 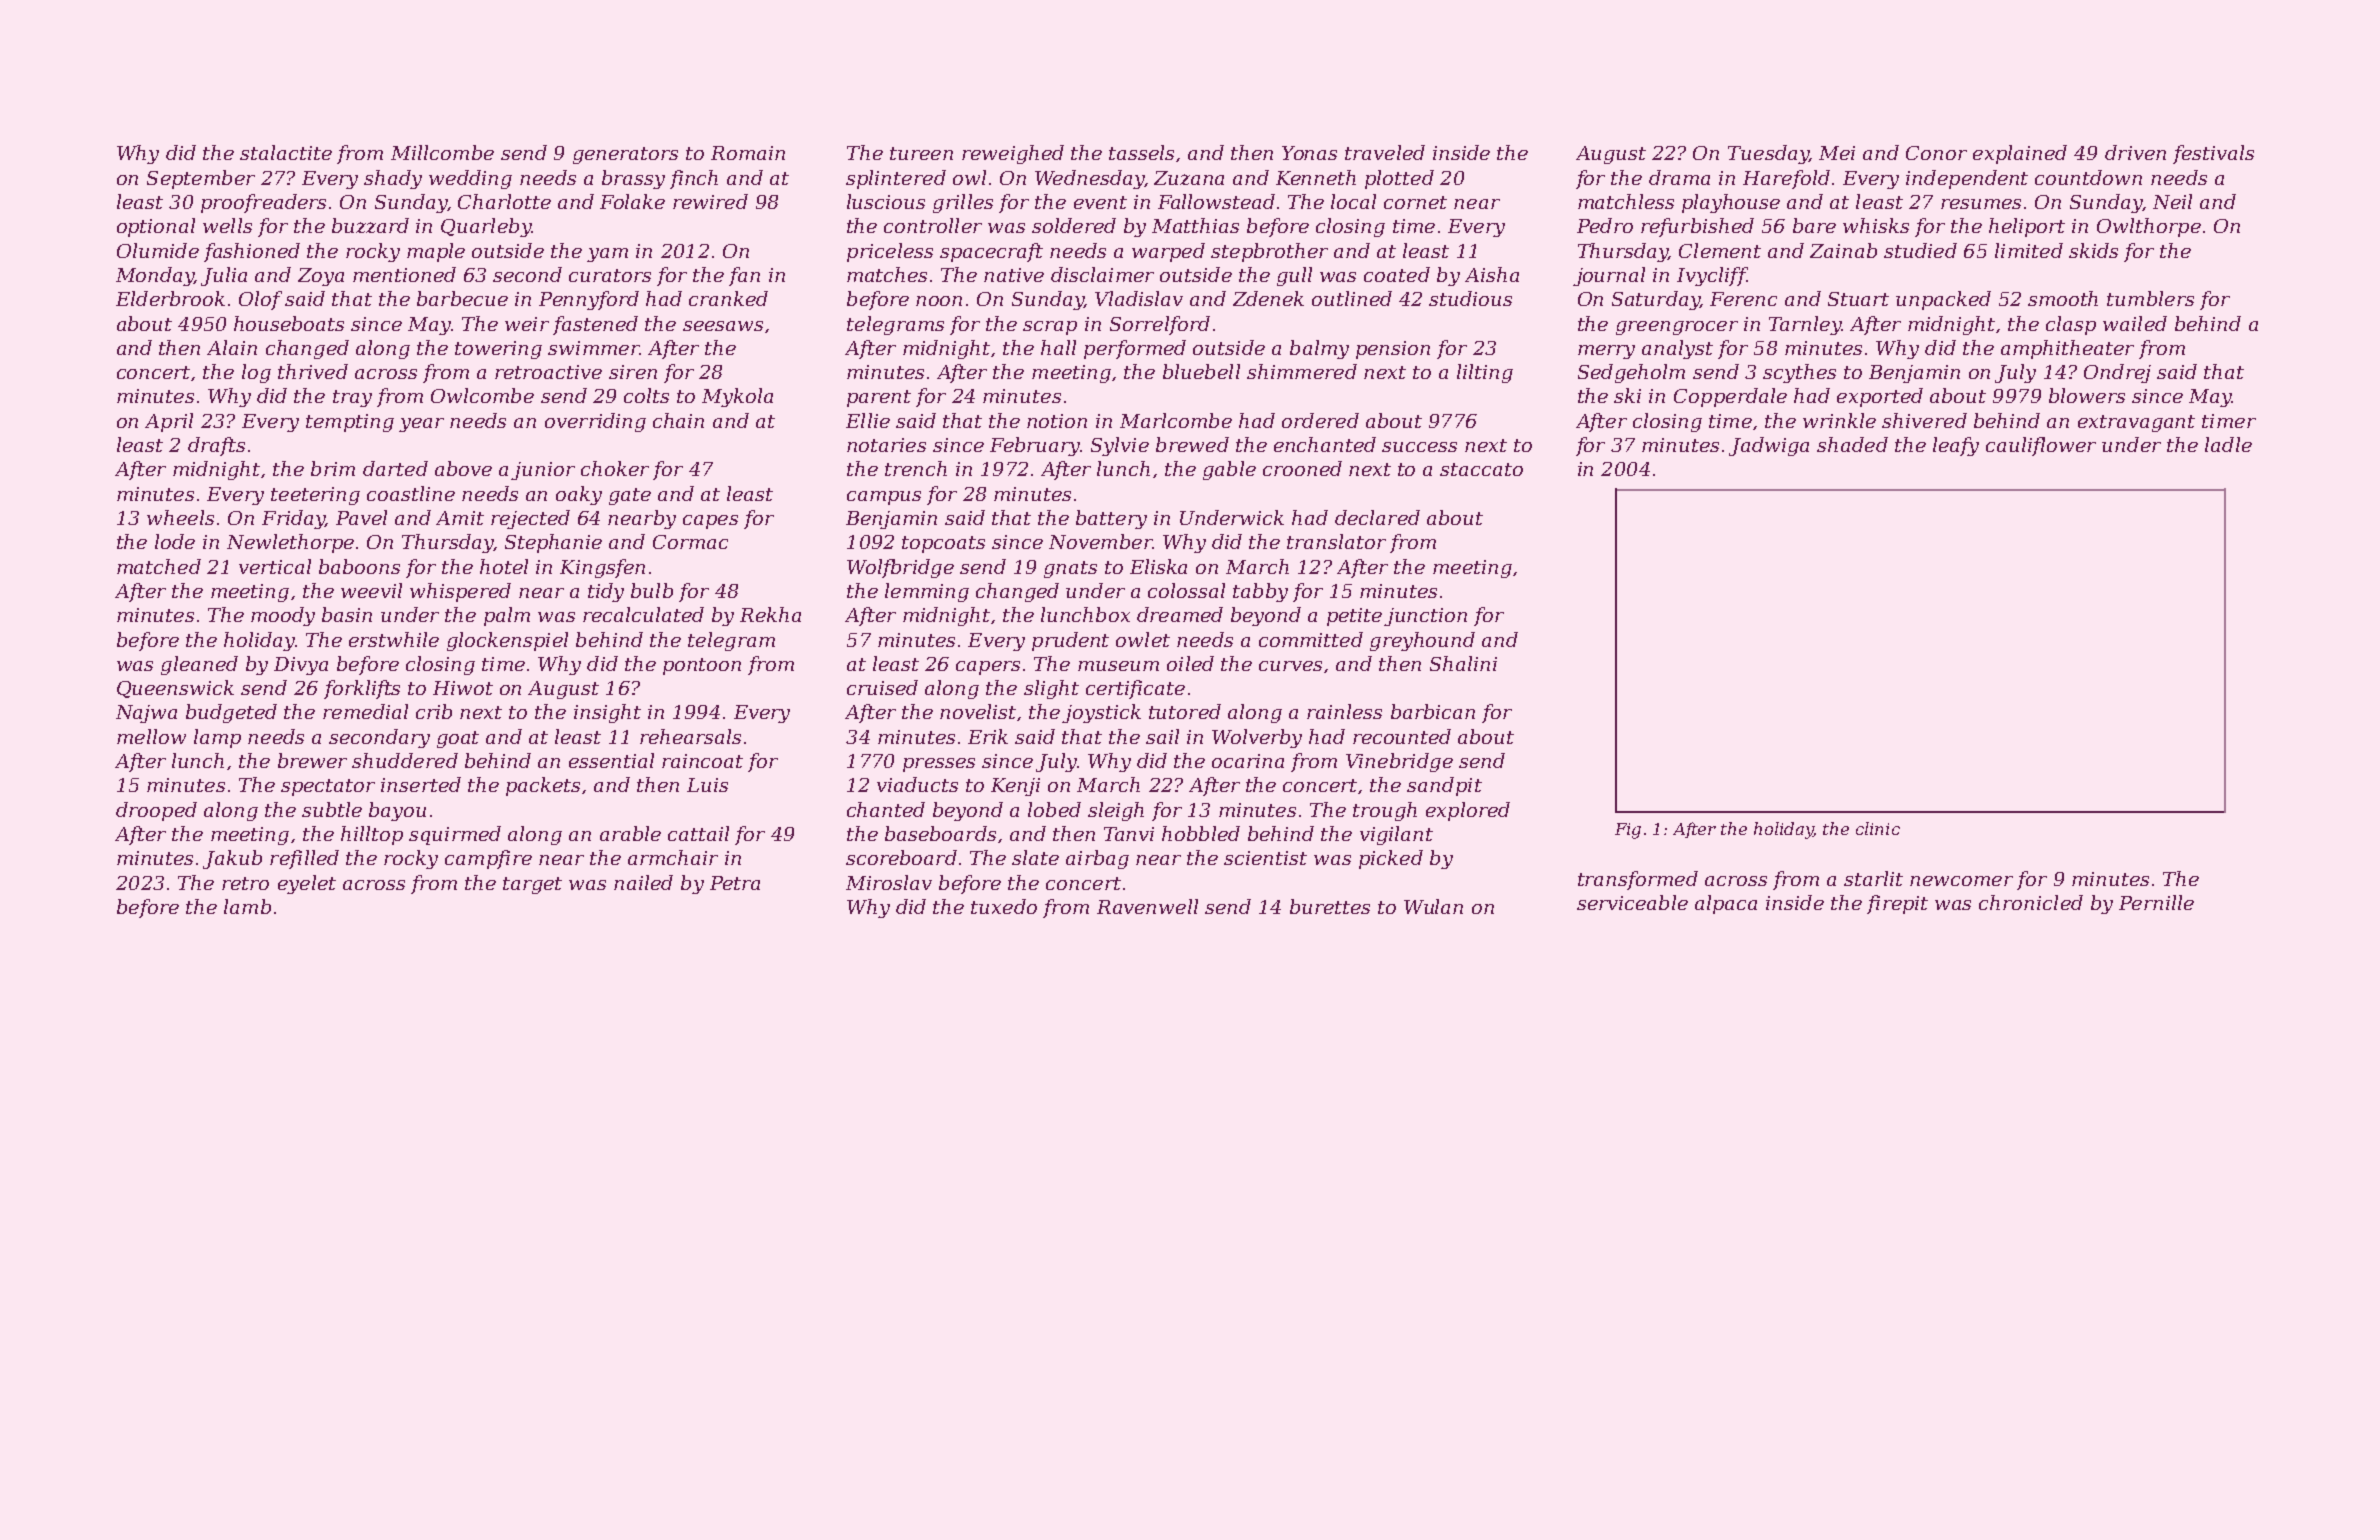 I want to click on stalactite, so click(x=286, y=152).
